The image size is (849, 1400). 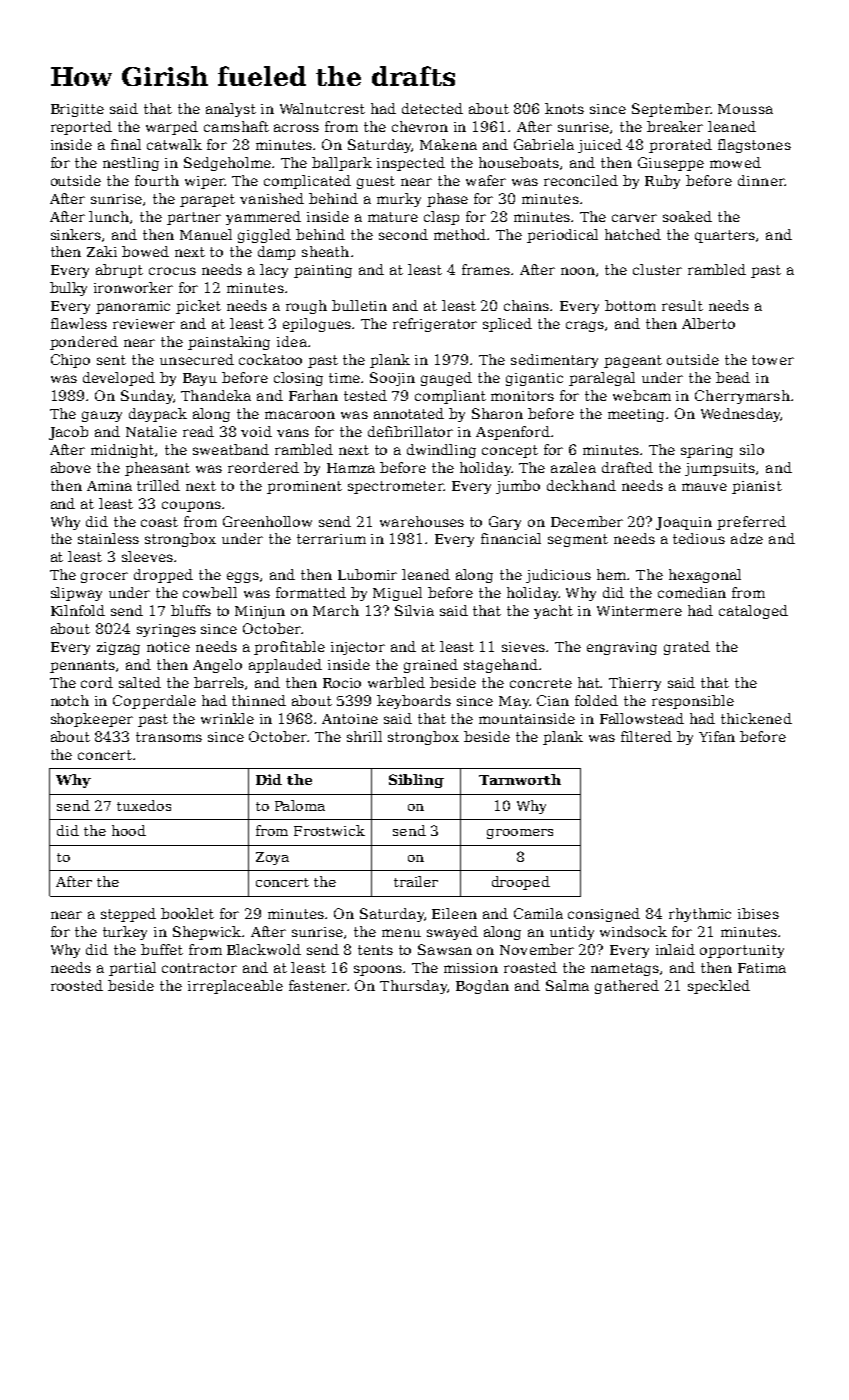 I want to click on Amina, so click(x=109, y=486).
